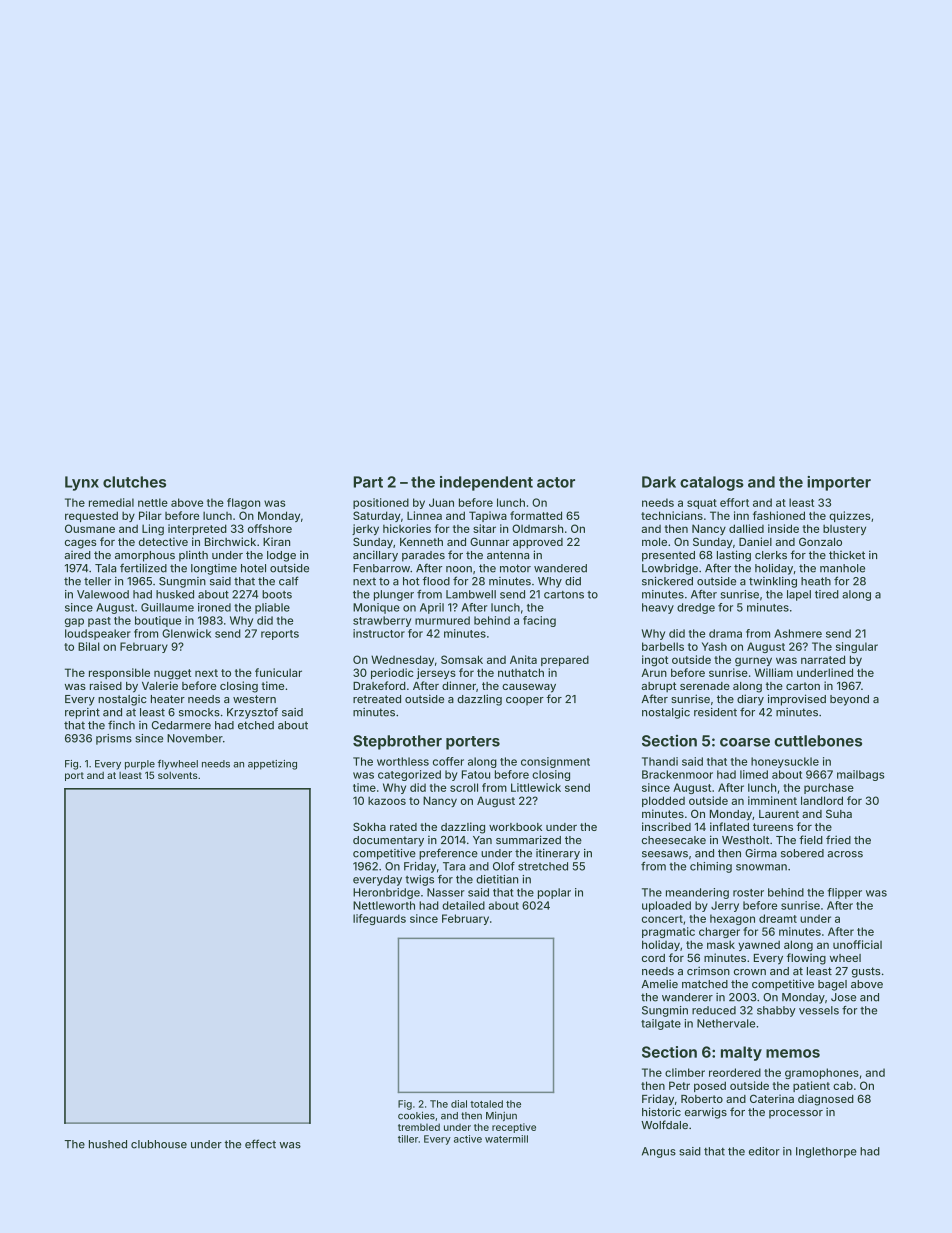  Describe the element at coordinates (108, 1144) in the screenshot. I see `hushed` at that location.
